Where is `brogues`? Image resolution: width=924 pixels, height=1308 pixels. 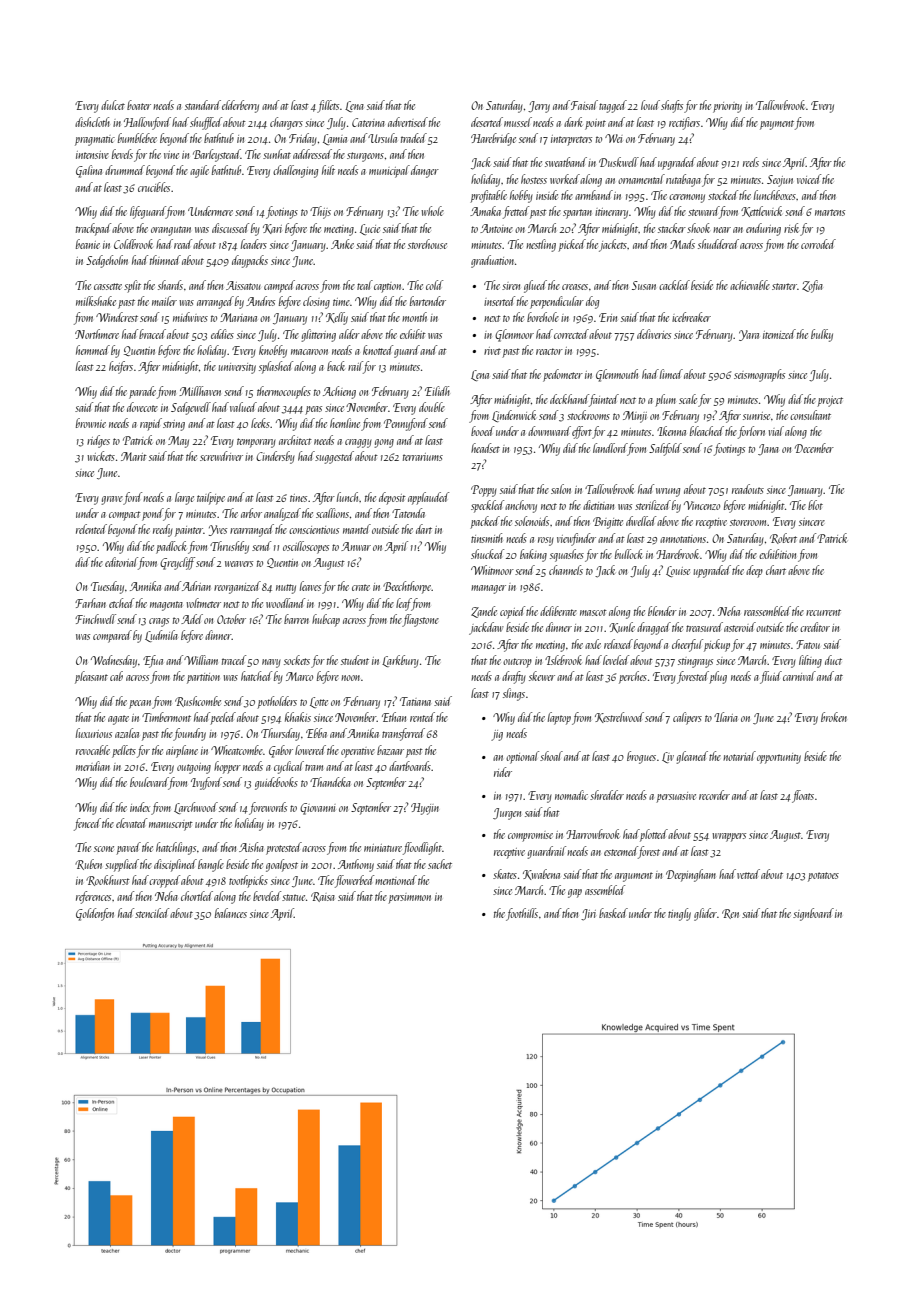 brogues is located at coordinates (641, 757).
